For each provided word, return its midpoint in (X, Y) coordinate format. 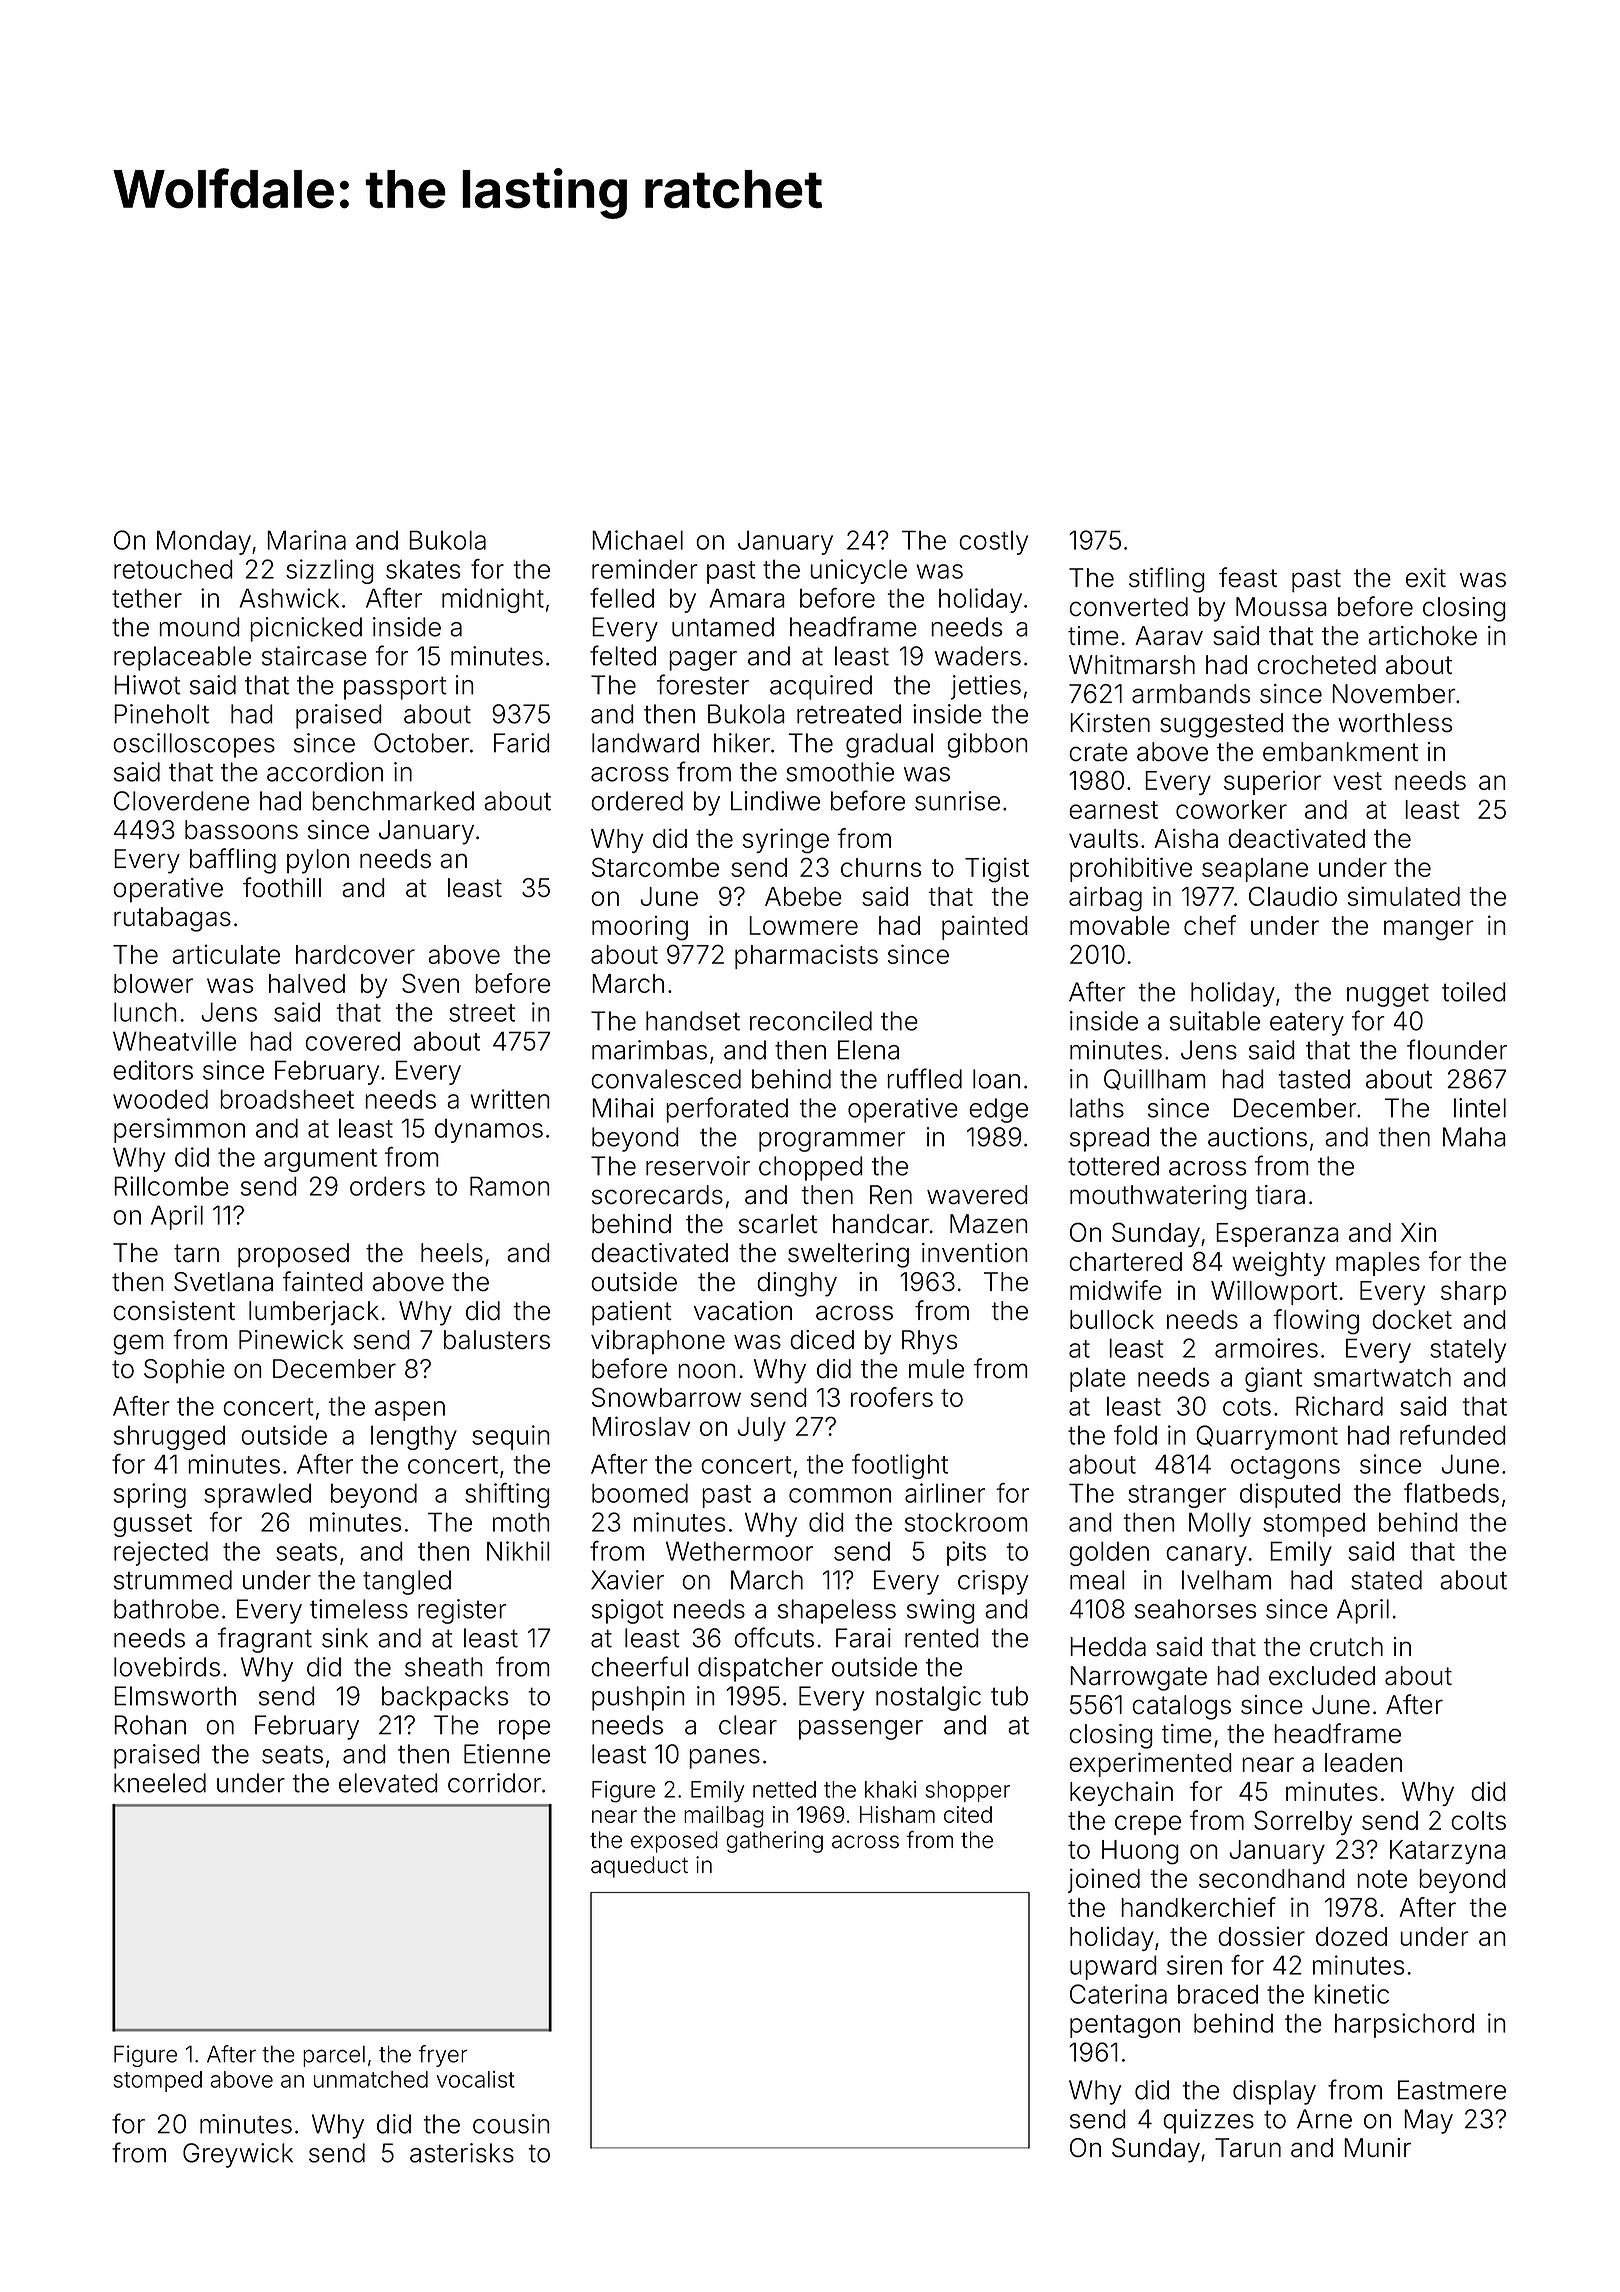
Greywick (238, 2155)
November (1394, 693)
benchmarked (393, 801)
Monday (204, 542)
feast (1248, 577)
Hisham (897, 1814)
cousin (511, 2124)
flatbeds (1451, 1493)
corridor (494, 1783)
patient (632, 1313)
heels (452, 1252)
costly (993, 542)
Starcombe (655, 867)
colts (1479, 1820)
